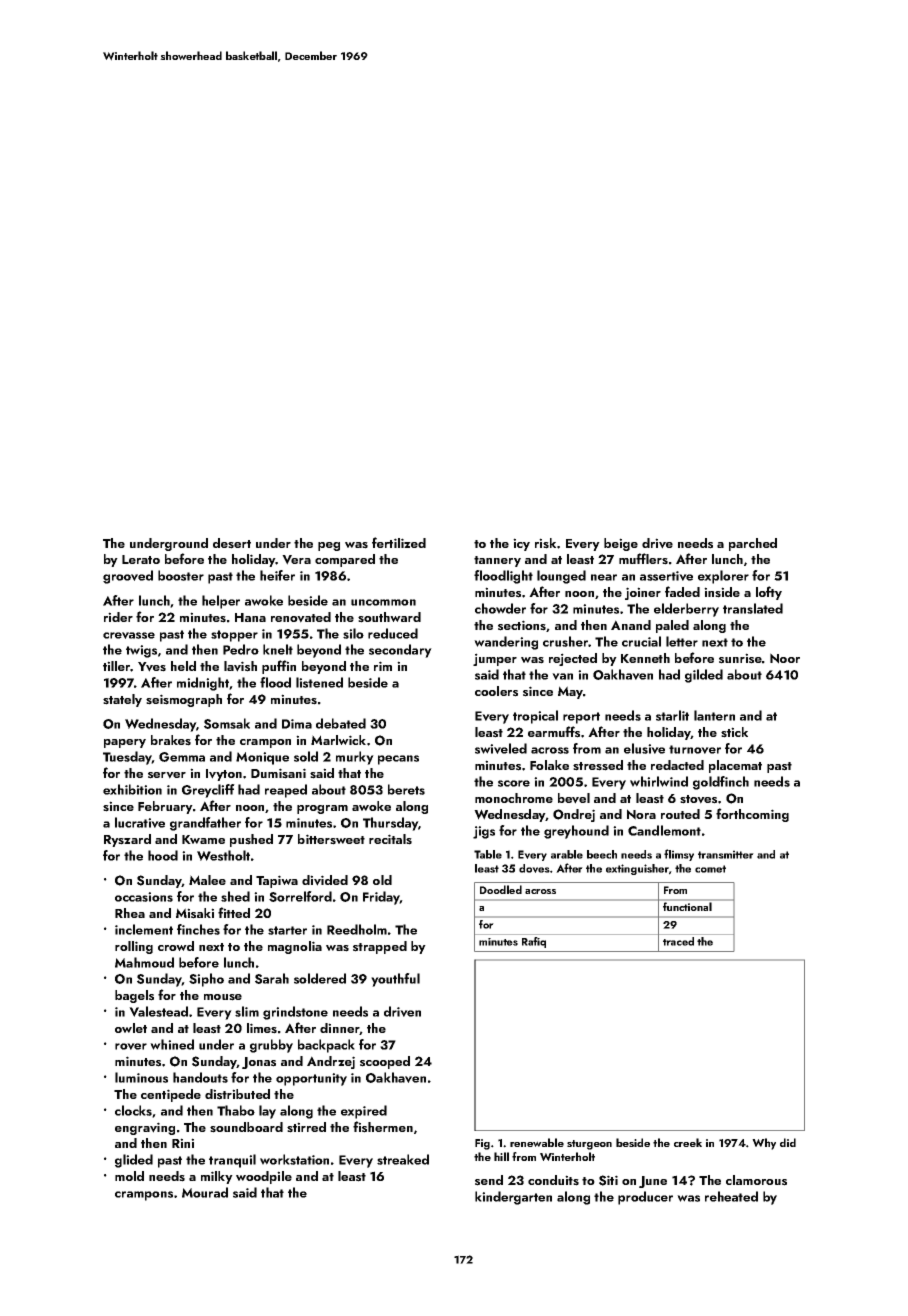  What do you see at coordinates (513, 1198) in the image?
I see `kindergarten` at bounding box center [513, 1198].
